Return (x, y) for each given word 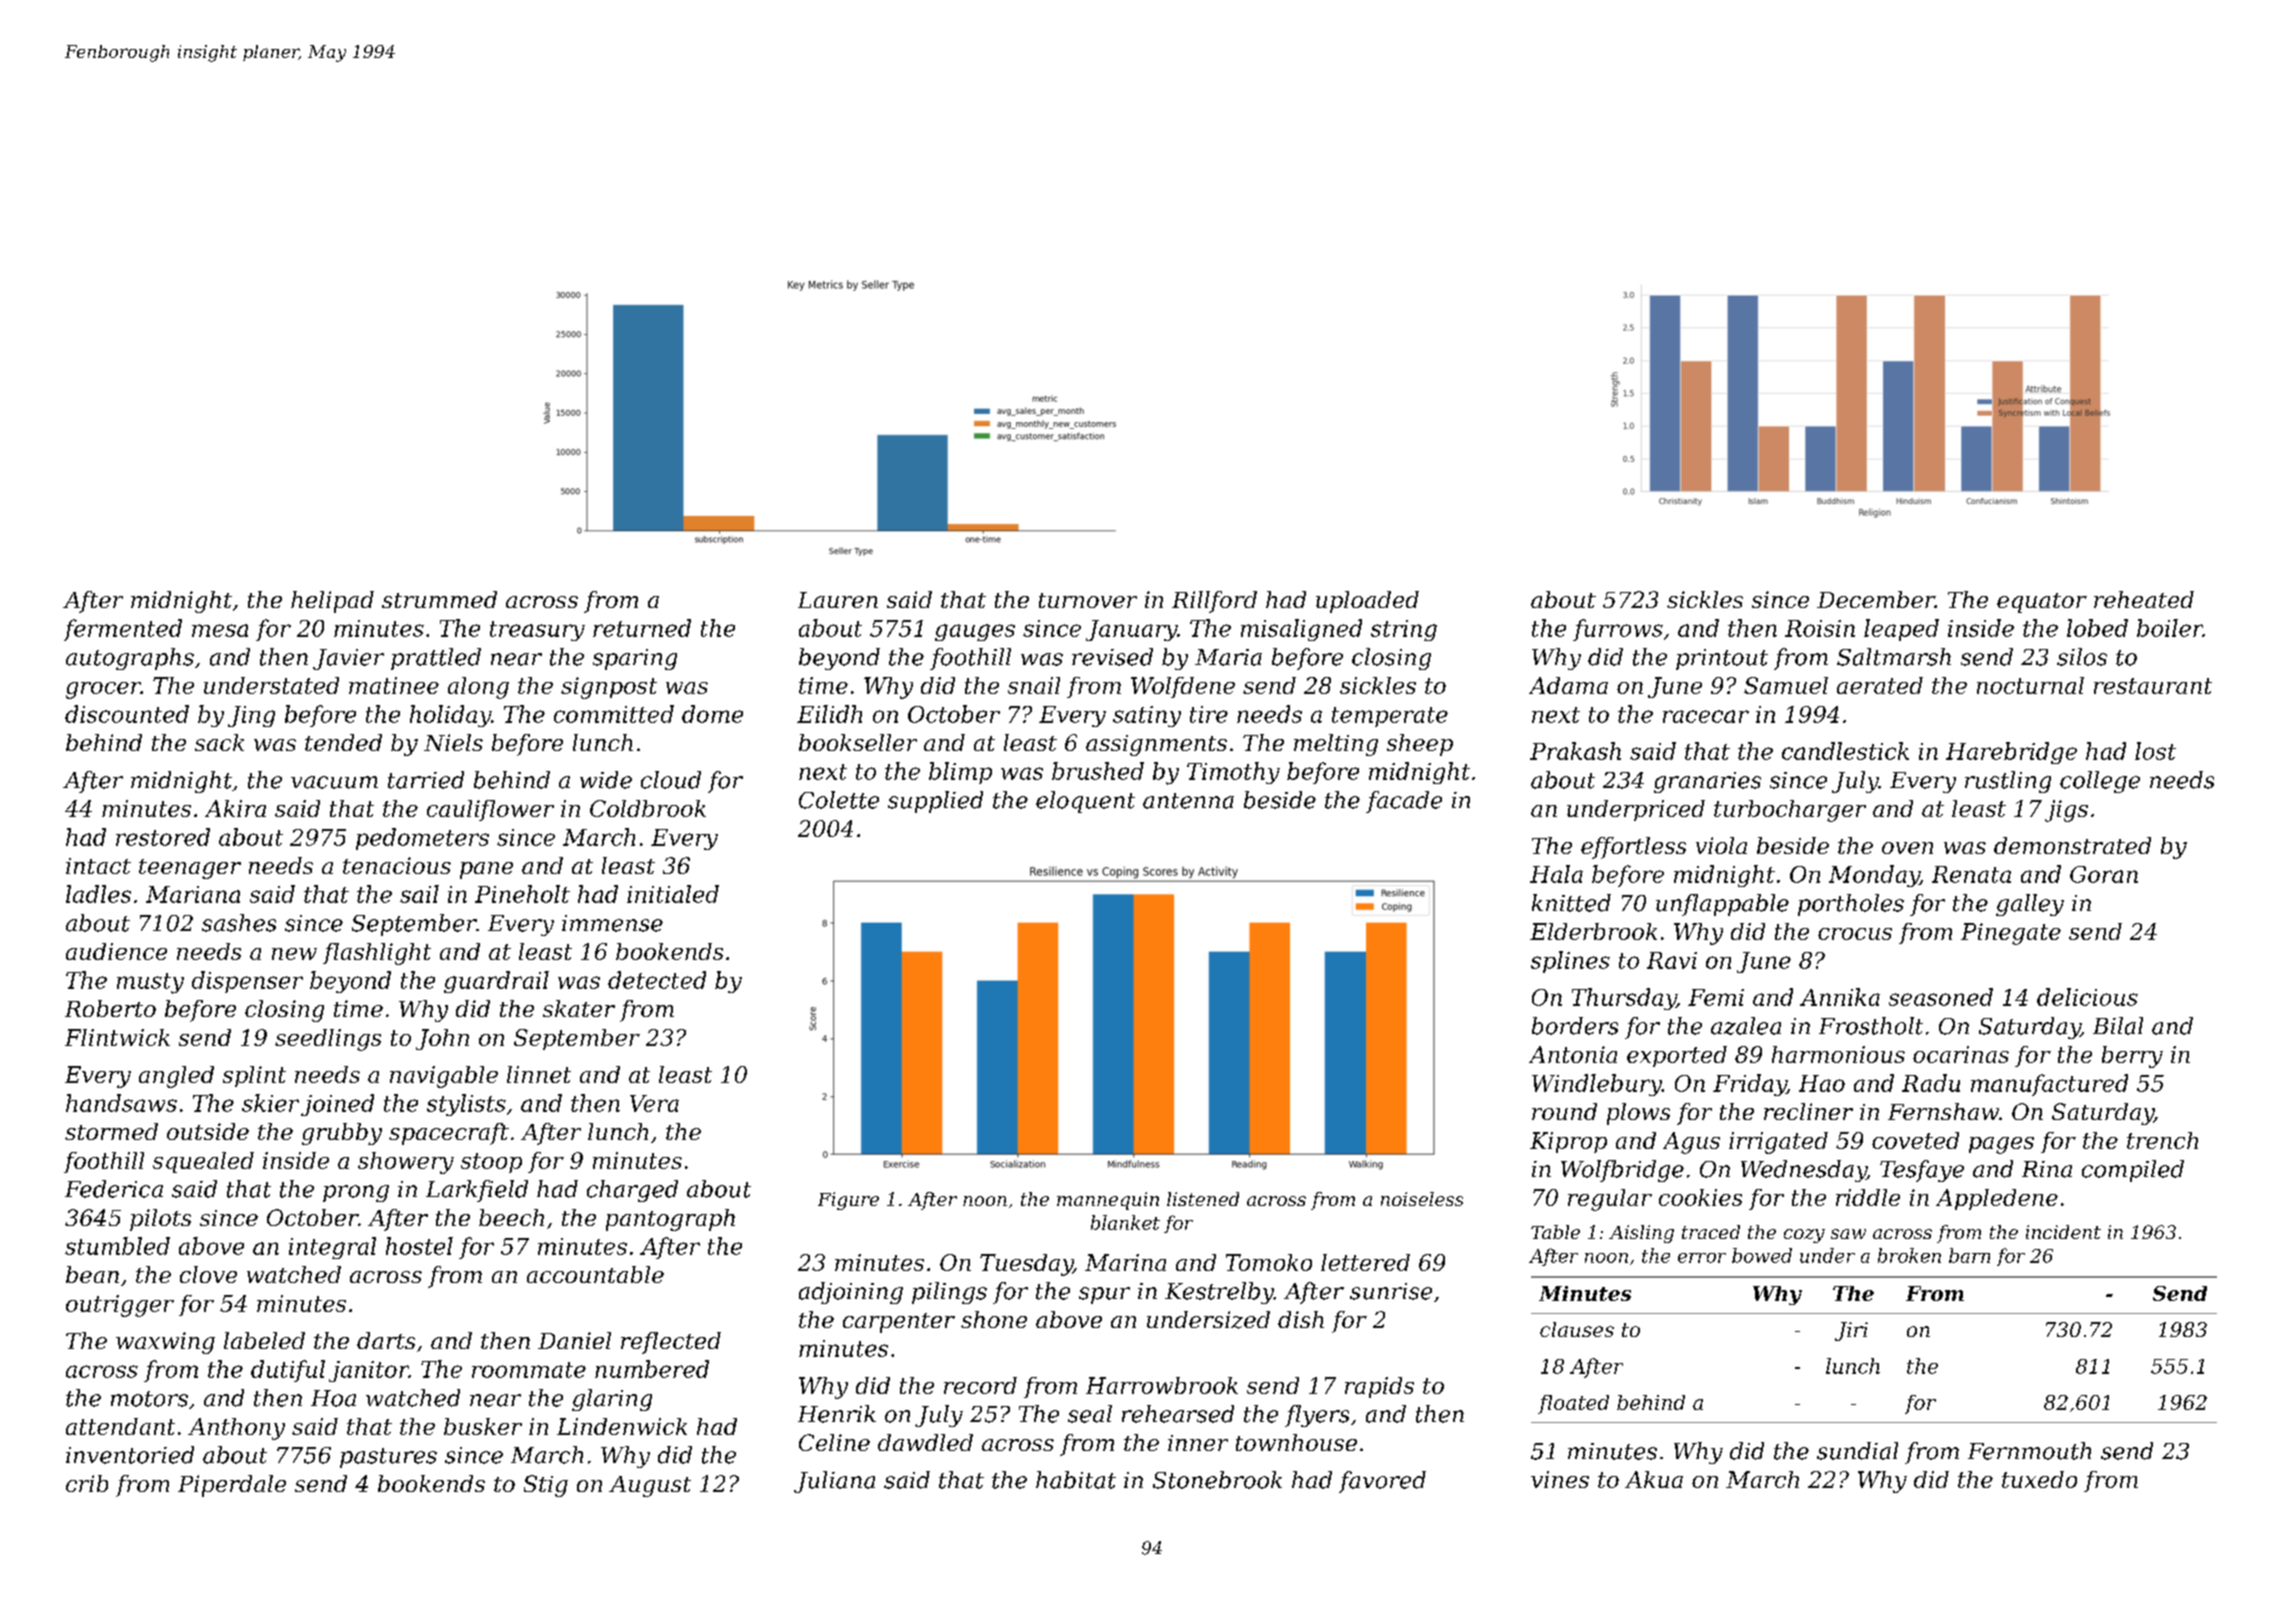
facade (1404, 802)
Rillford (1214, 602)
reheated (2144, 599)
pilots (160, 1220)
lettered (1365, 1262)
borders (1575, 1026)
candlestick (1845, 751)
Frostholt (1871, 1026)
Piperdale (232, 1486)
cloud (671, 780)
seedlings (328, 1040)
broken (1909, 1255)
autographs (130, 659)
